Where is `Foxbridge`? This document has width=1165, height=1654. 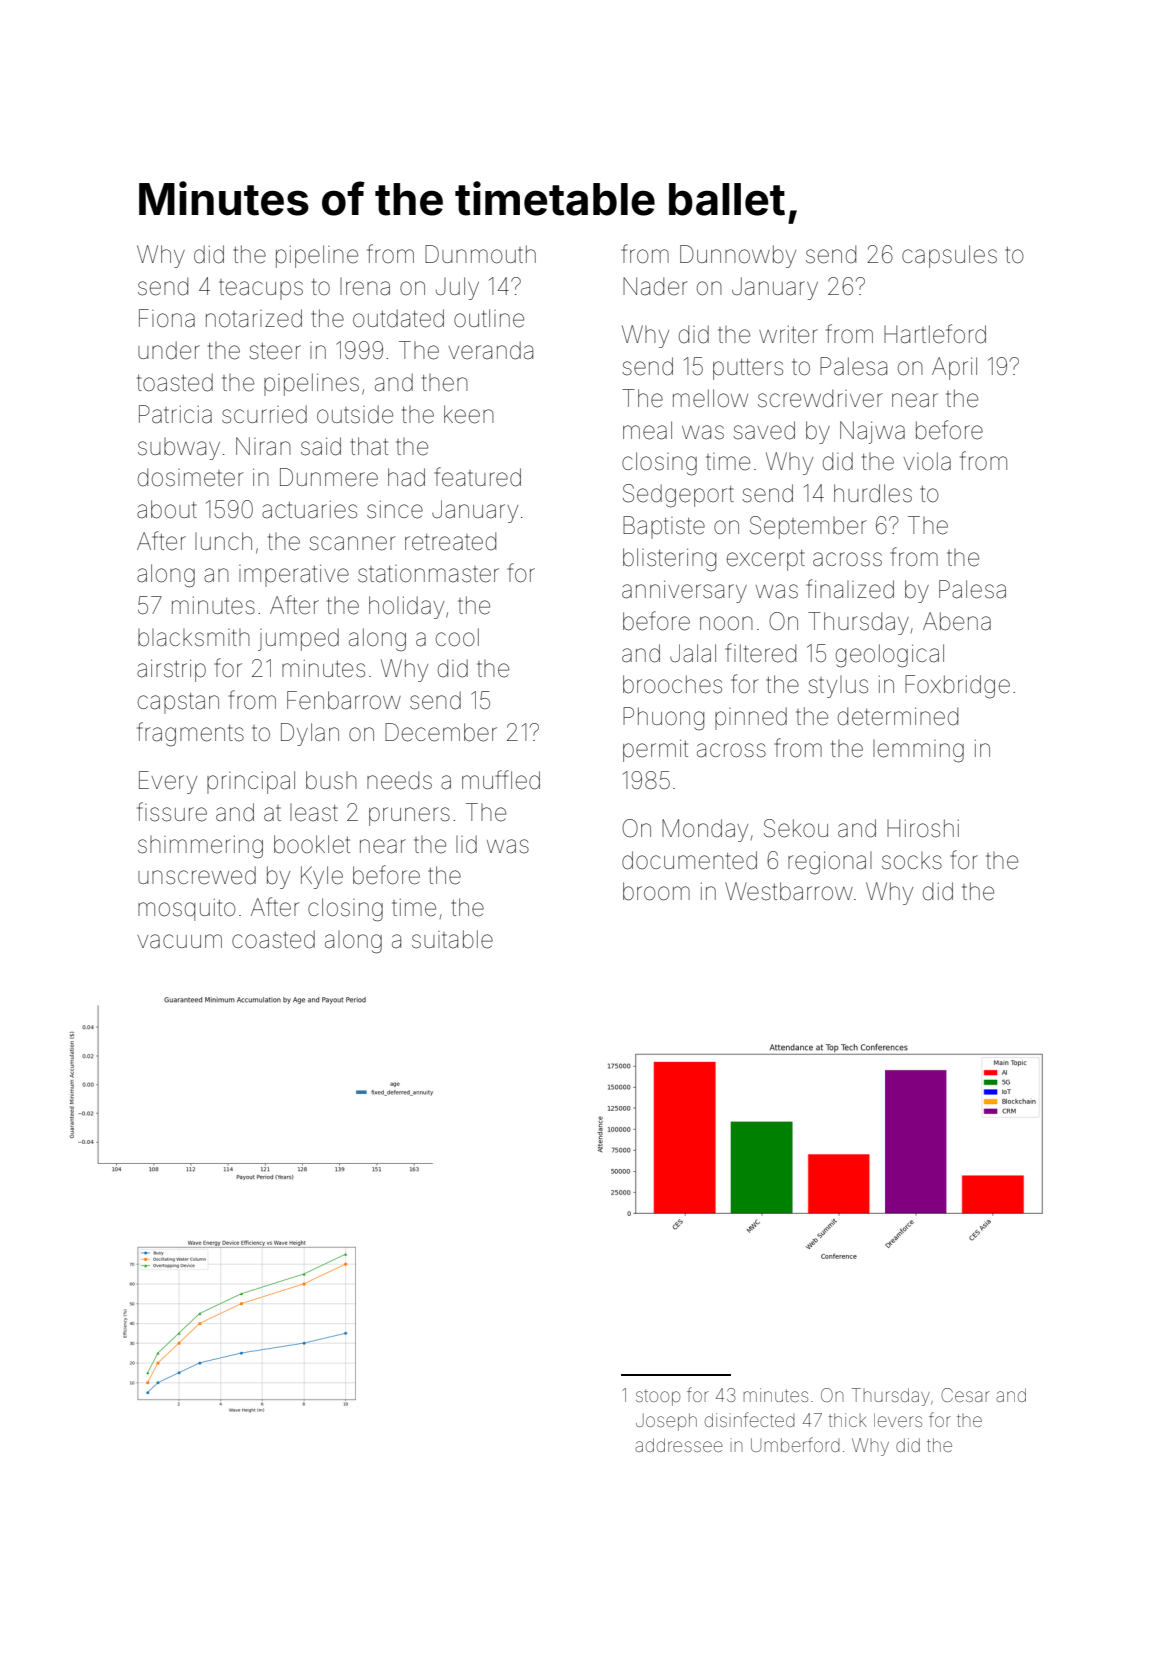
Foxbridge is located at coordinates (957, 687).
